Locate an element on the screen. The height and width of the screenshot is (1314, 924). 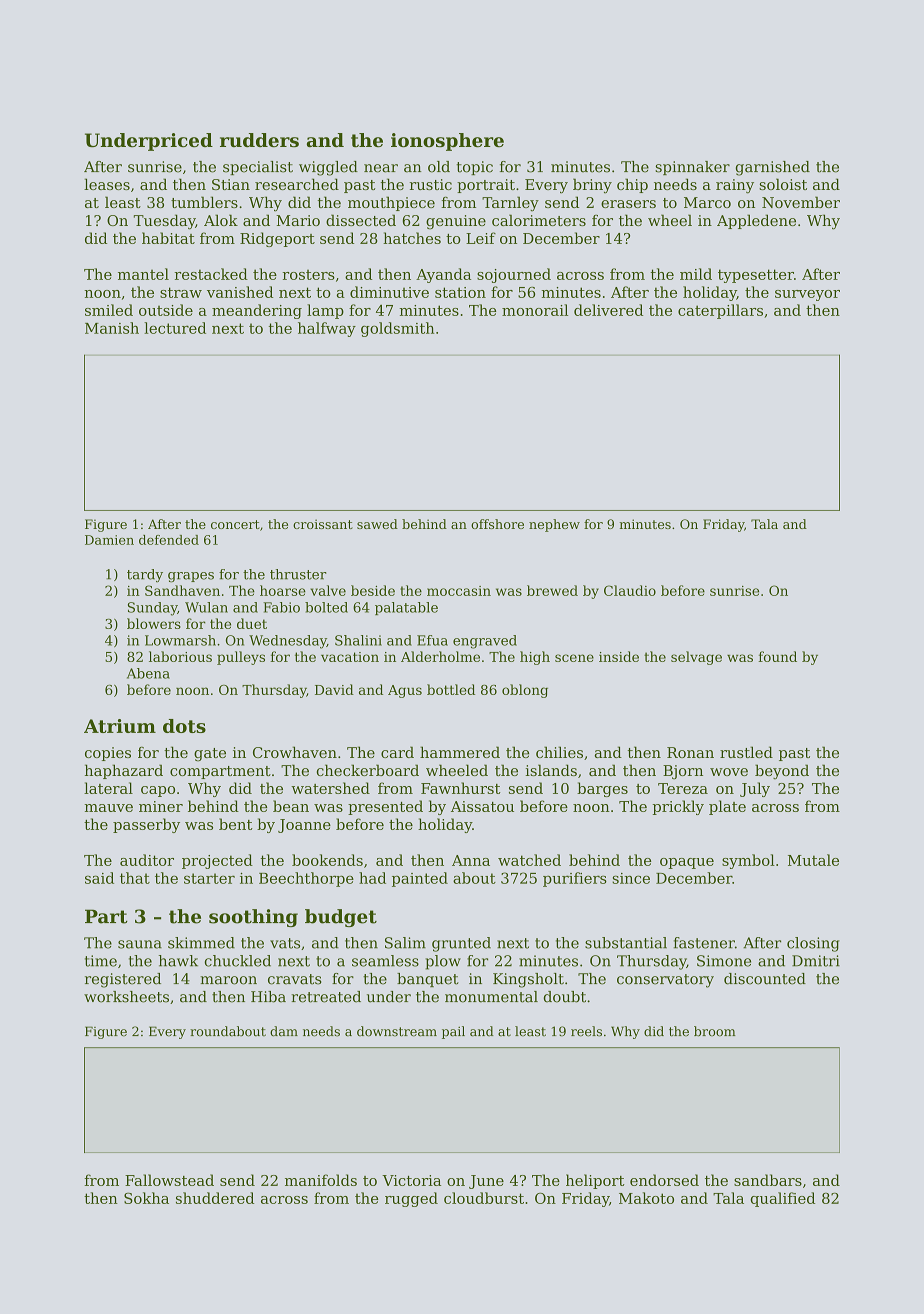
haphazard is located at coordinates (124, 771).
